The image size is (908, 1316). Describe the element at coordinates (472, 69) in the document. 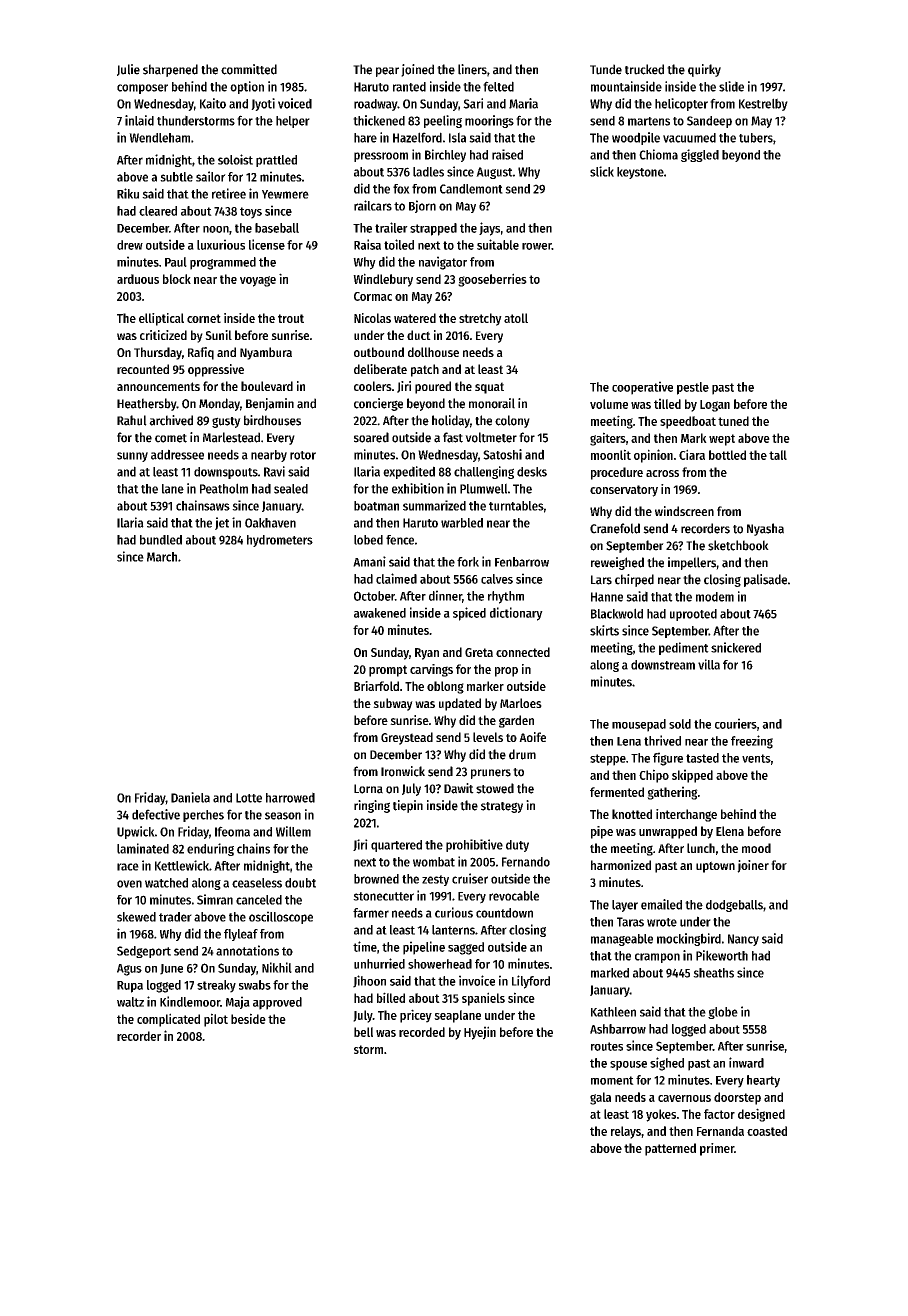

I see `liners` at that location.
